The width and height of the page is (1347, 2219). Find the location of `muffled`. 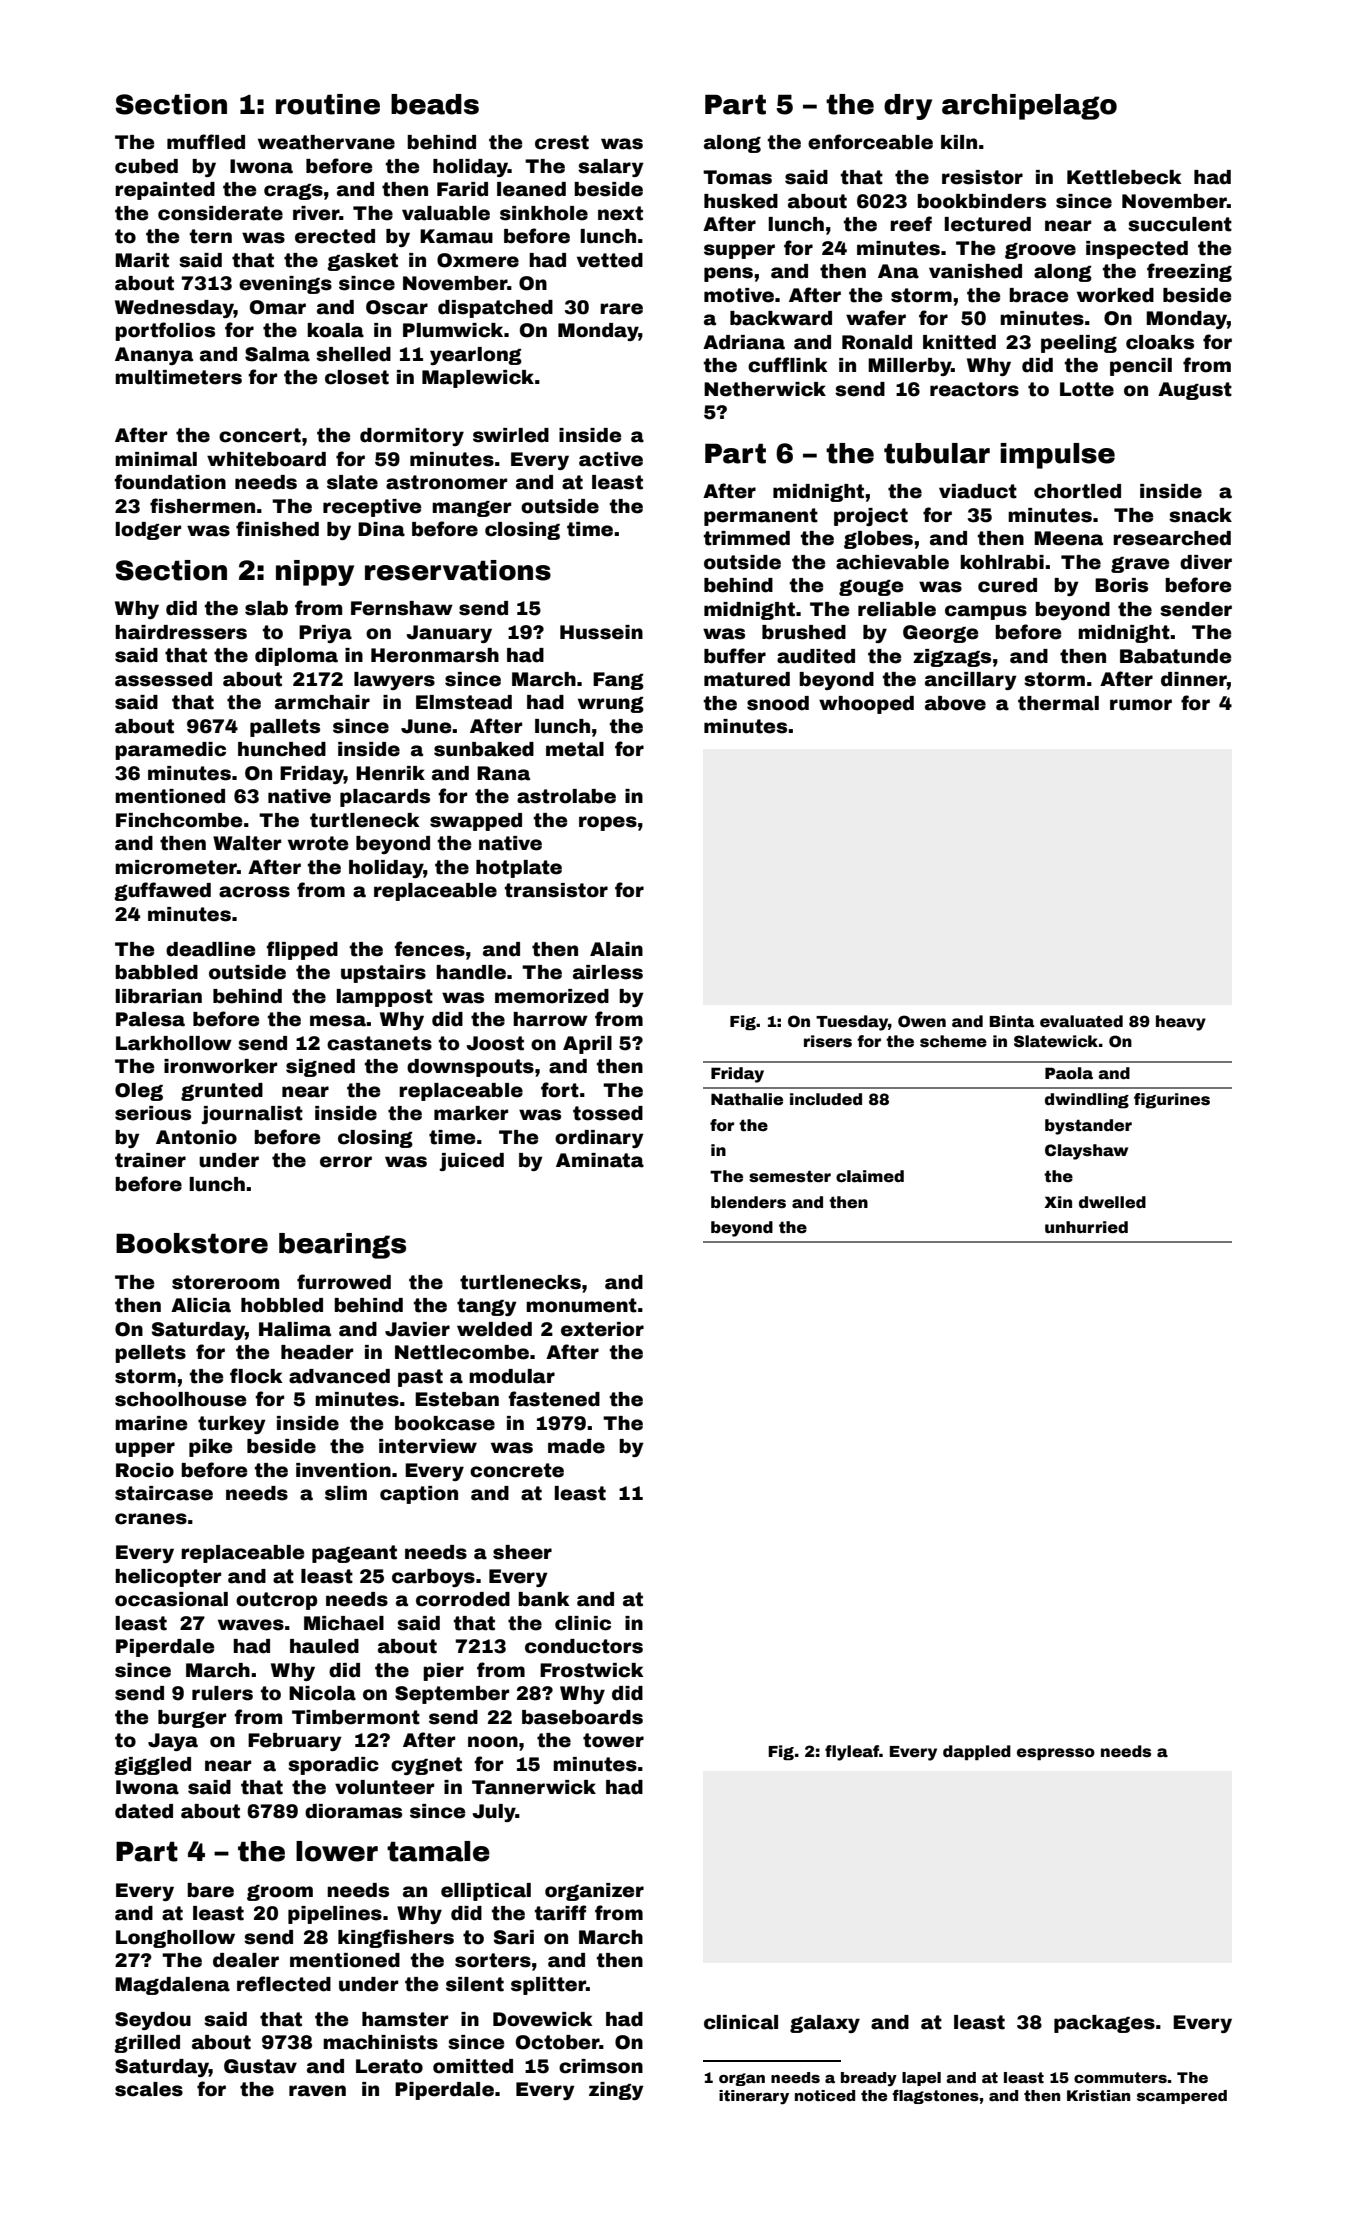

muffled is located at coordinates (206, 142).
